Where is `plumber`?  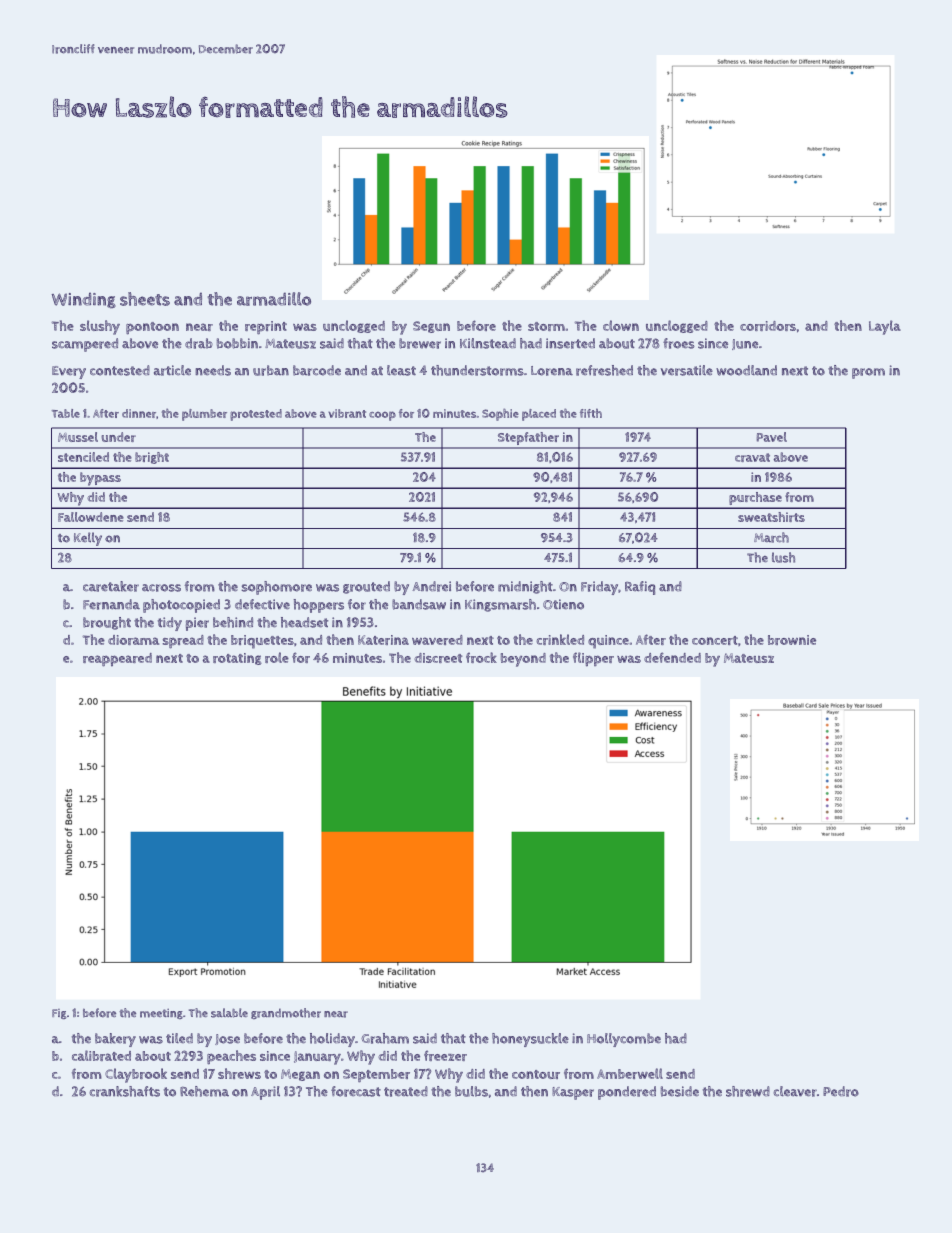 plumber is located at coordinates (204, 415).
